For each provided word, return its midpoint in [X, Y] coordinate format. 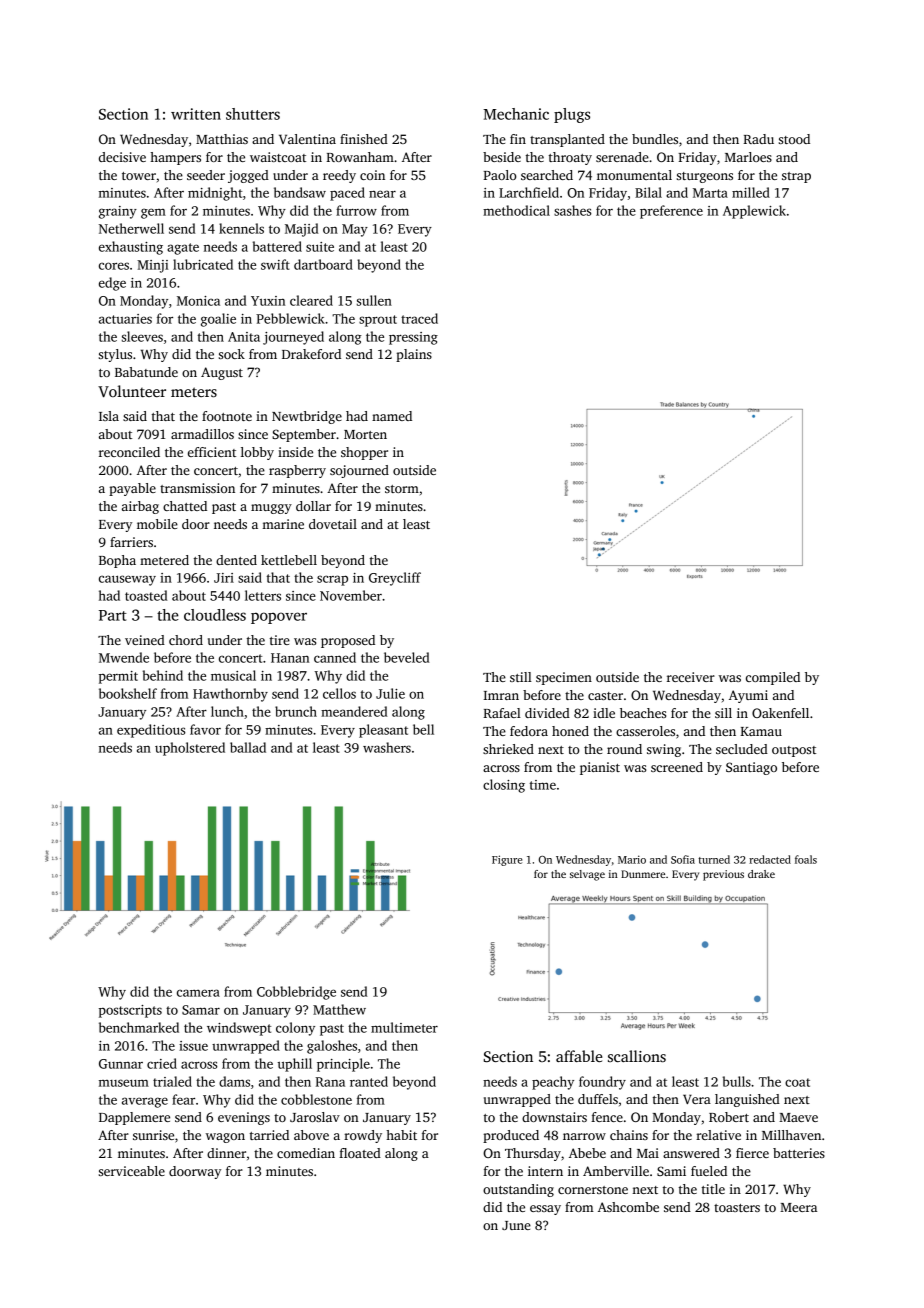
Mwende [124, 657]
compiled [773, 678]
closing [504, 786]
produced [511, 1136]
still [521, 677]
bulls [737, 1081]
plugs [572, 115]
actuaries [125, 319]
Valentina [307, 139]
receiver [691, 677]
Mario [632, 859]
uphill [295, 1065]
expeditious [151, 731]
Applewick [754, 212]
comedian [306, 1153]
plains [414, 355]
